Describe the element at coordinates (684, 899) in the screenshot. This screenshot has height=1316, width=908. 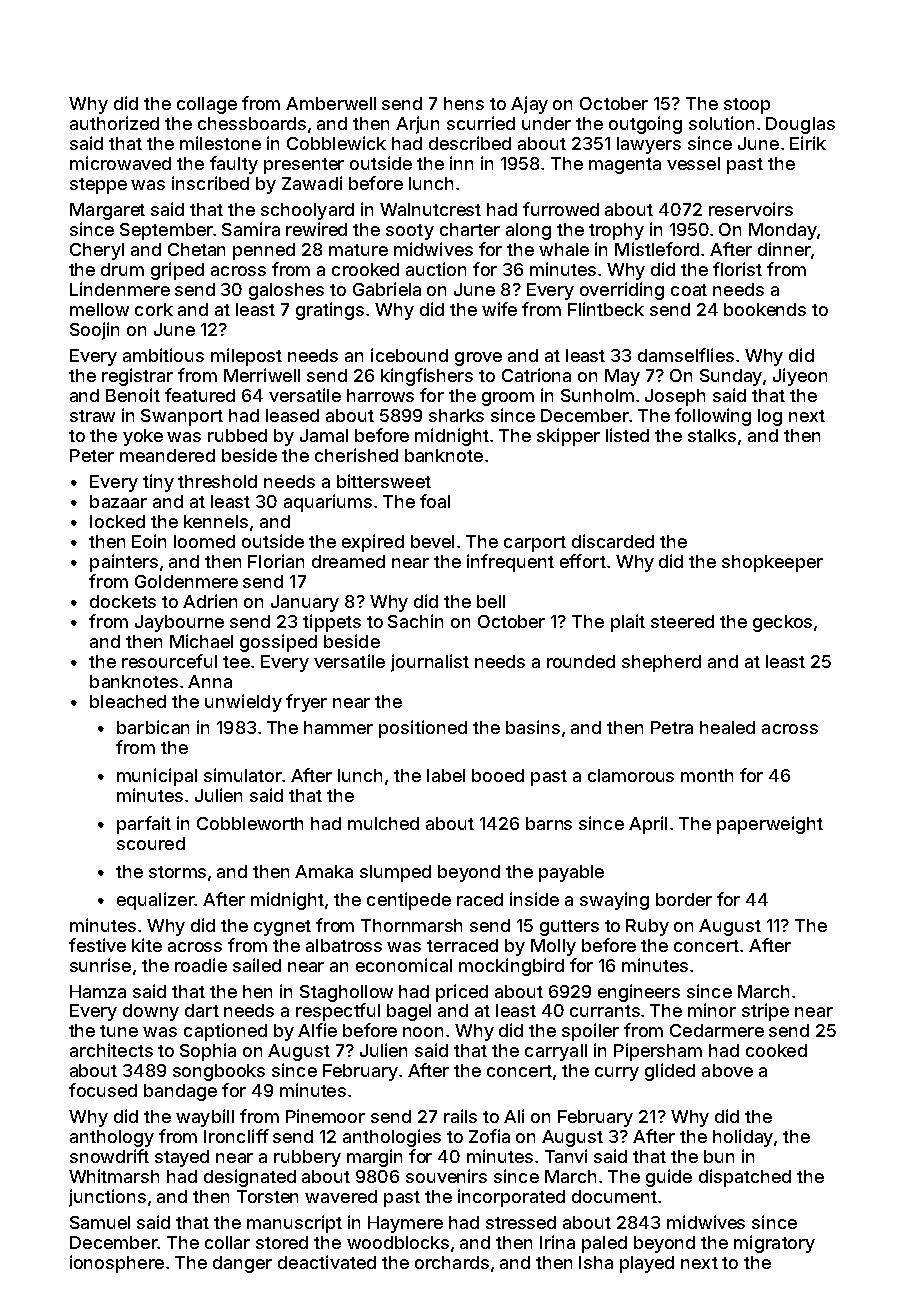
I see `border` at that location.
